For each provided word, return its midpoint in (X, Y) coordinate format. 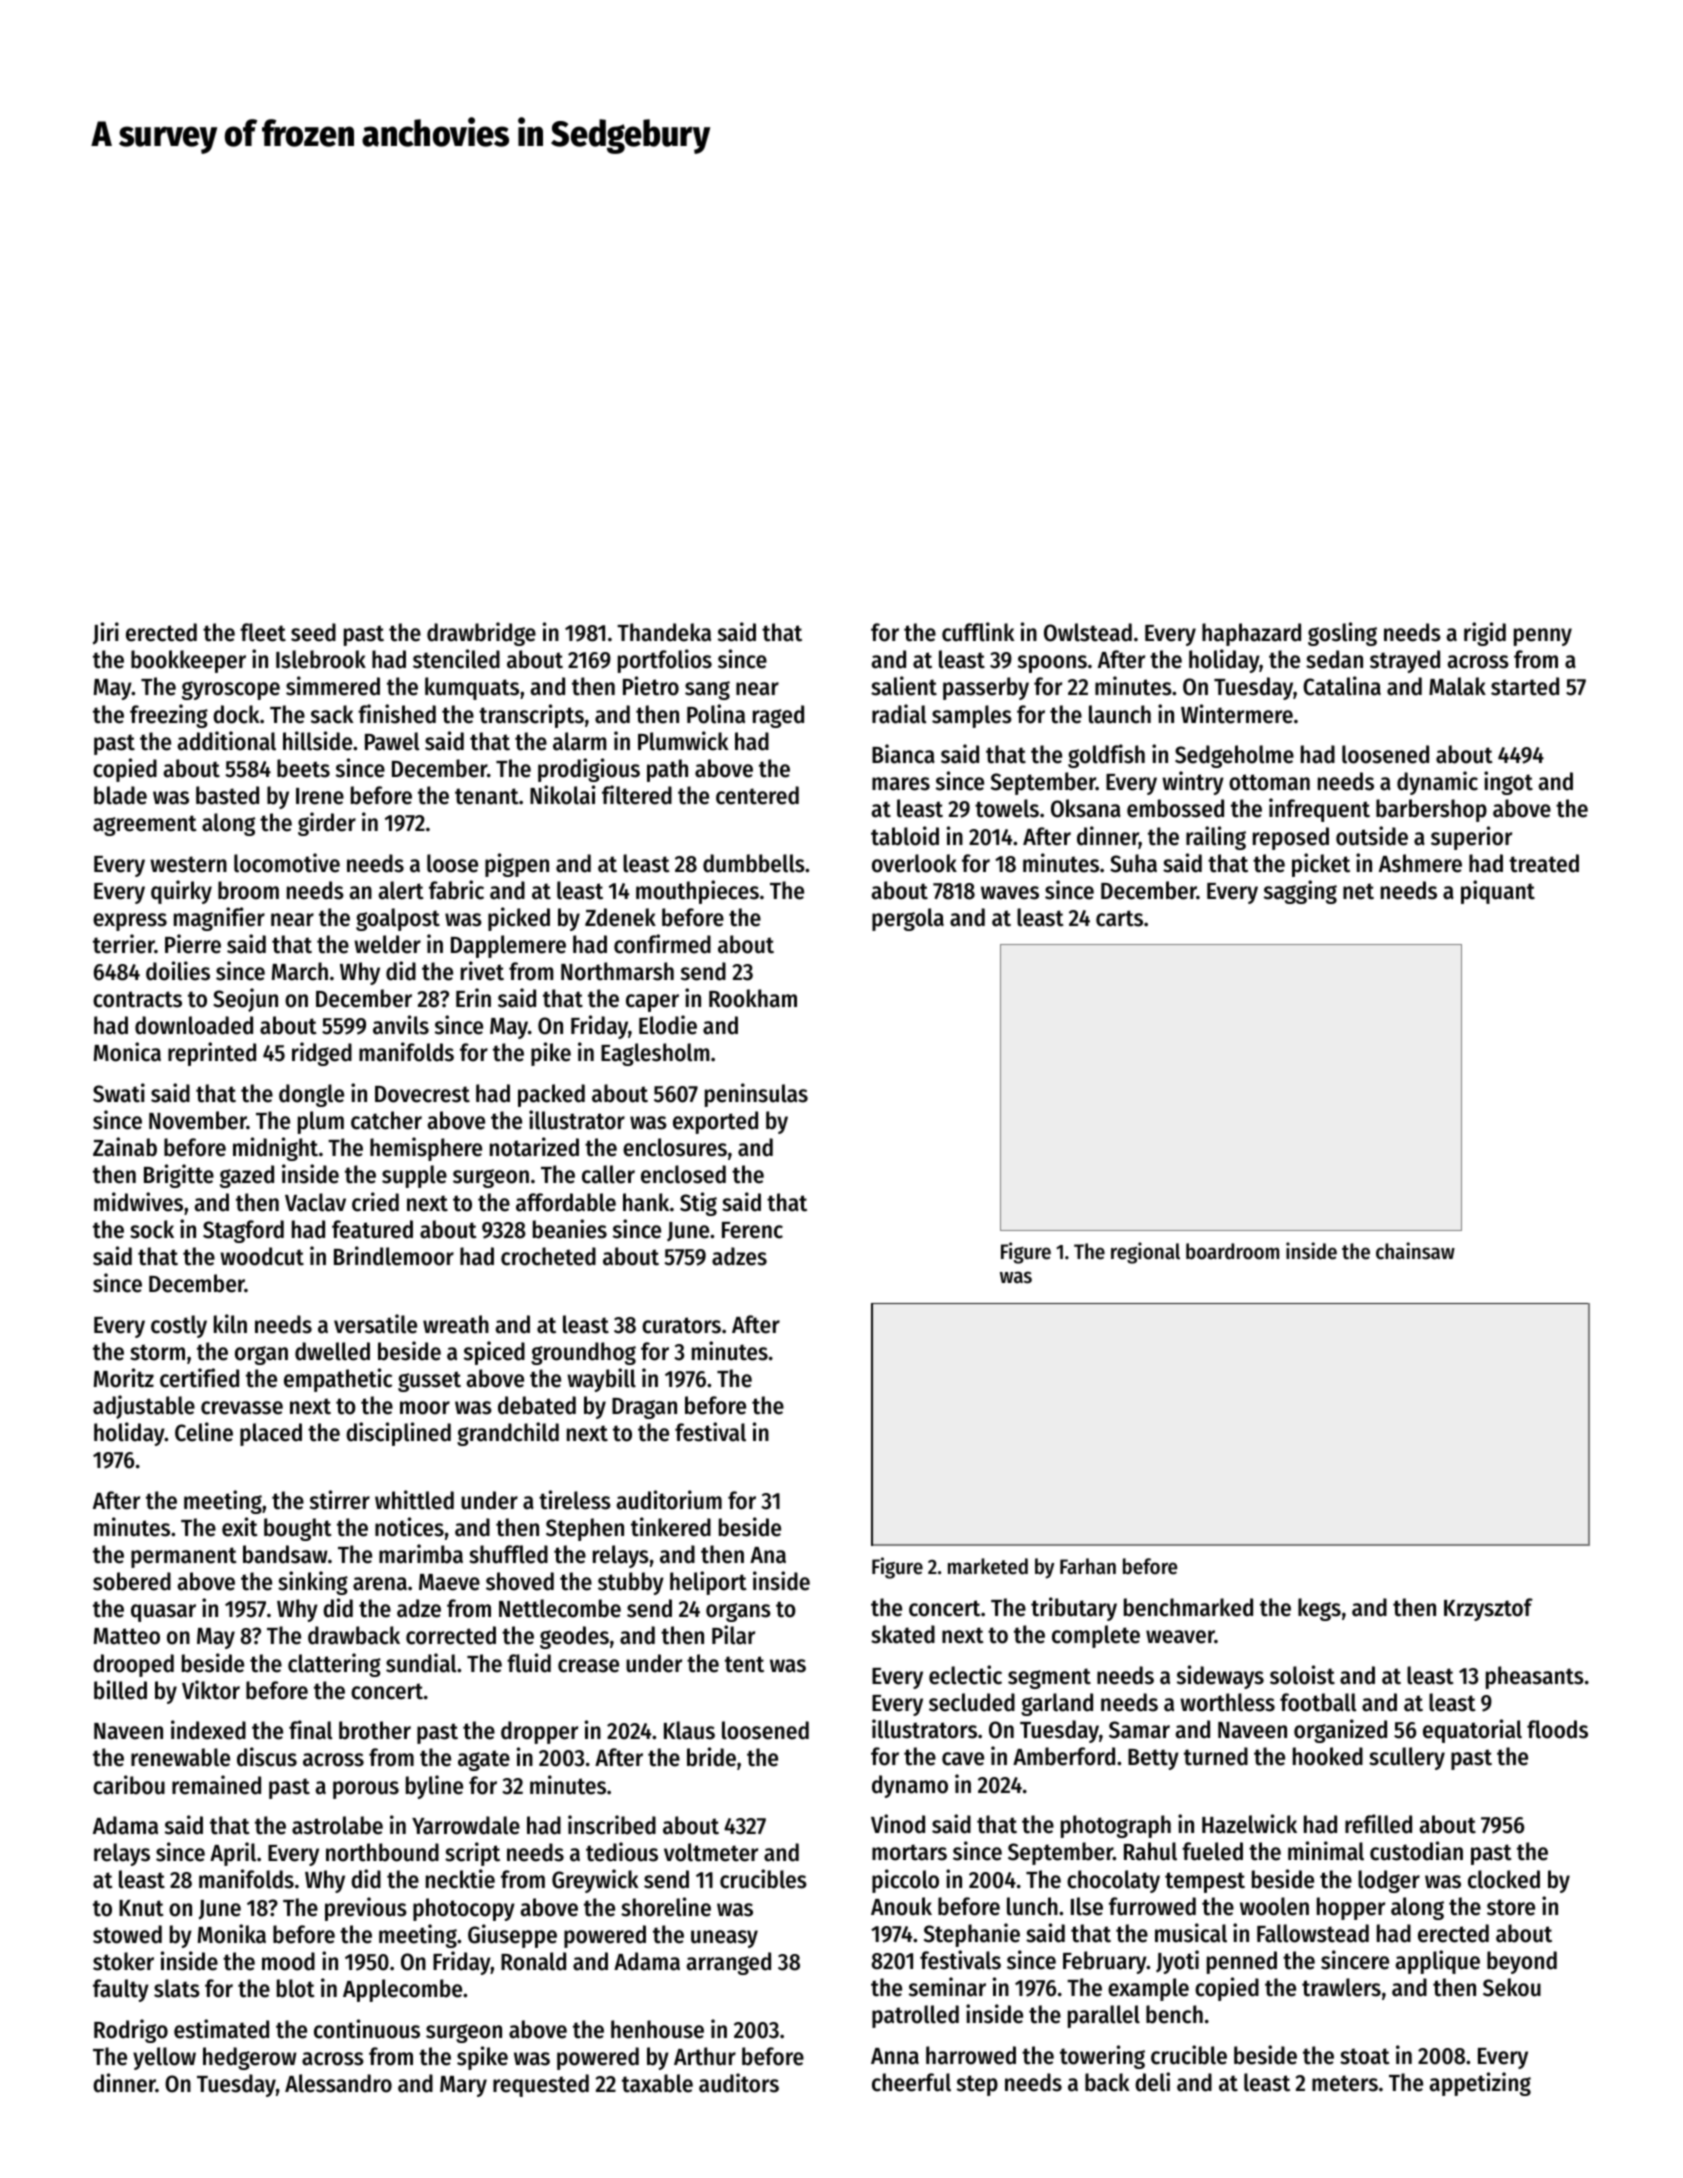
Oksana (1086, 808)
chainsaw (1415, 1251)
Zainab (125, 1147)
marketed (988, 1566)
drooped (133, 1665)
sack (332, 714)
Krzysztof (1488, 1609)
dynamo (910, 1786)
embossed (1175, 808)
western (188, 864)
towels (1007, 808)
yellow (164, 2058)
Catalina (1342, 686)
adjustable (144, 1407)
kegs (1319, 1609)
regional (1145, 1253)
